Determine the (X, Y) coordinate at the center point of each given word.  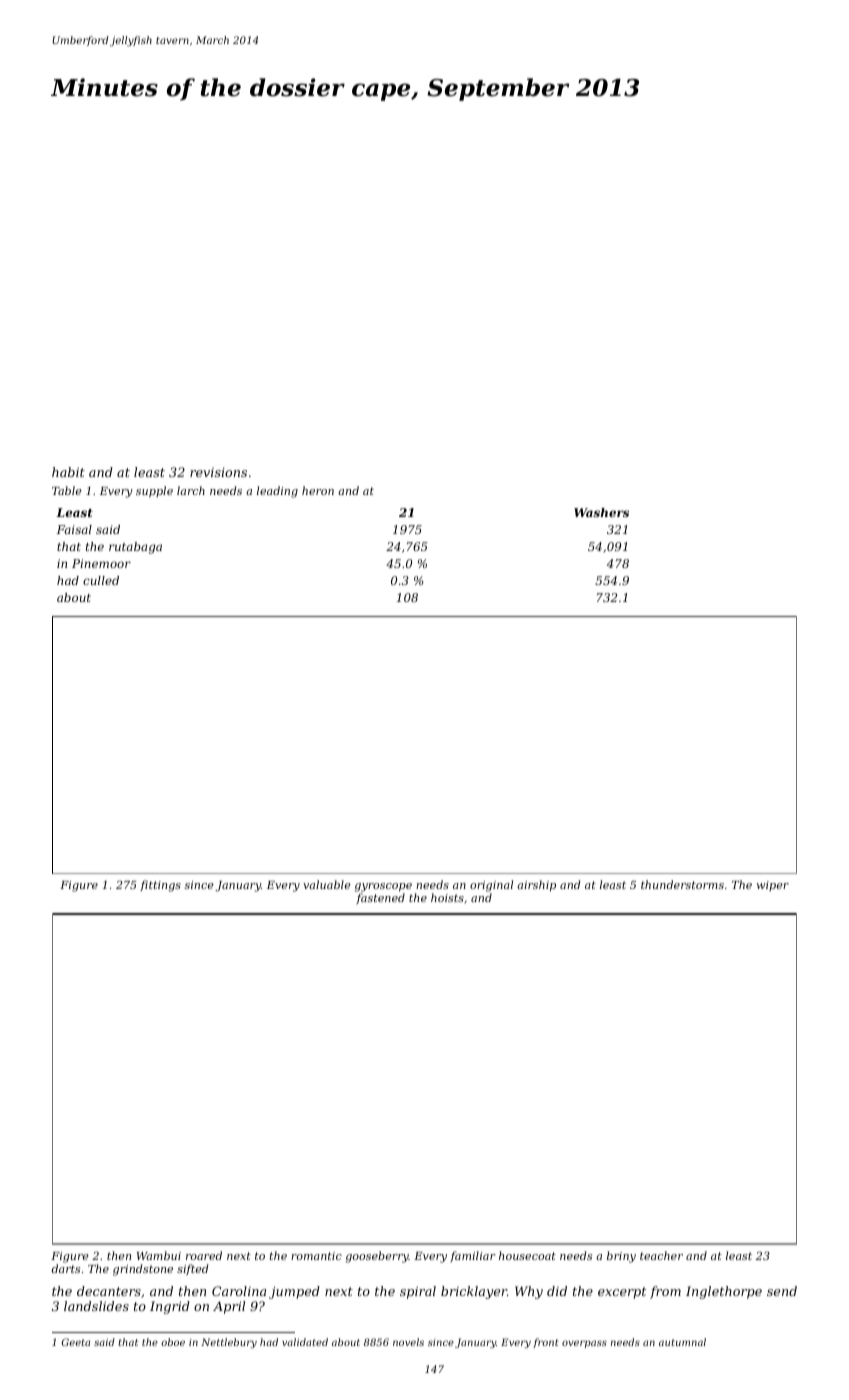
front (545, 1343)
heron (318, 490)
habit (68, 472)
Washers (601, 512)
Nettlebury (229, 1343)
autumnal (682, 1342)
